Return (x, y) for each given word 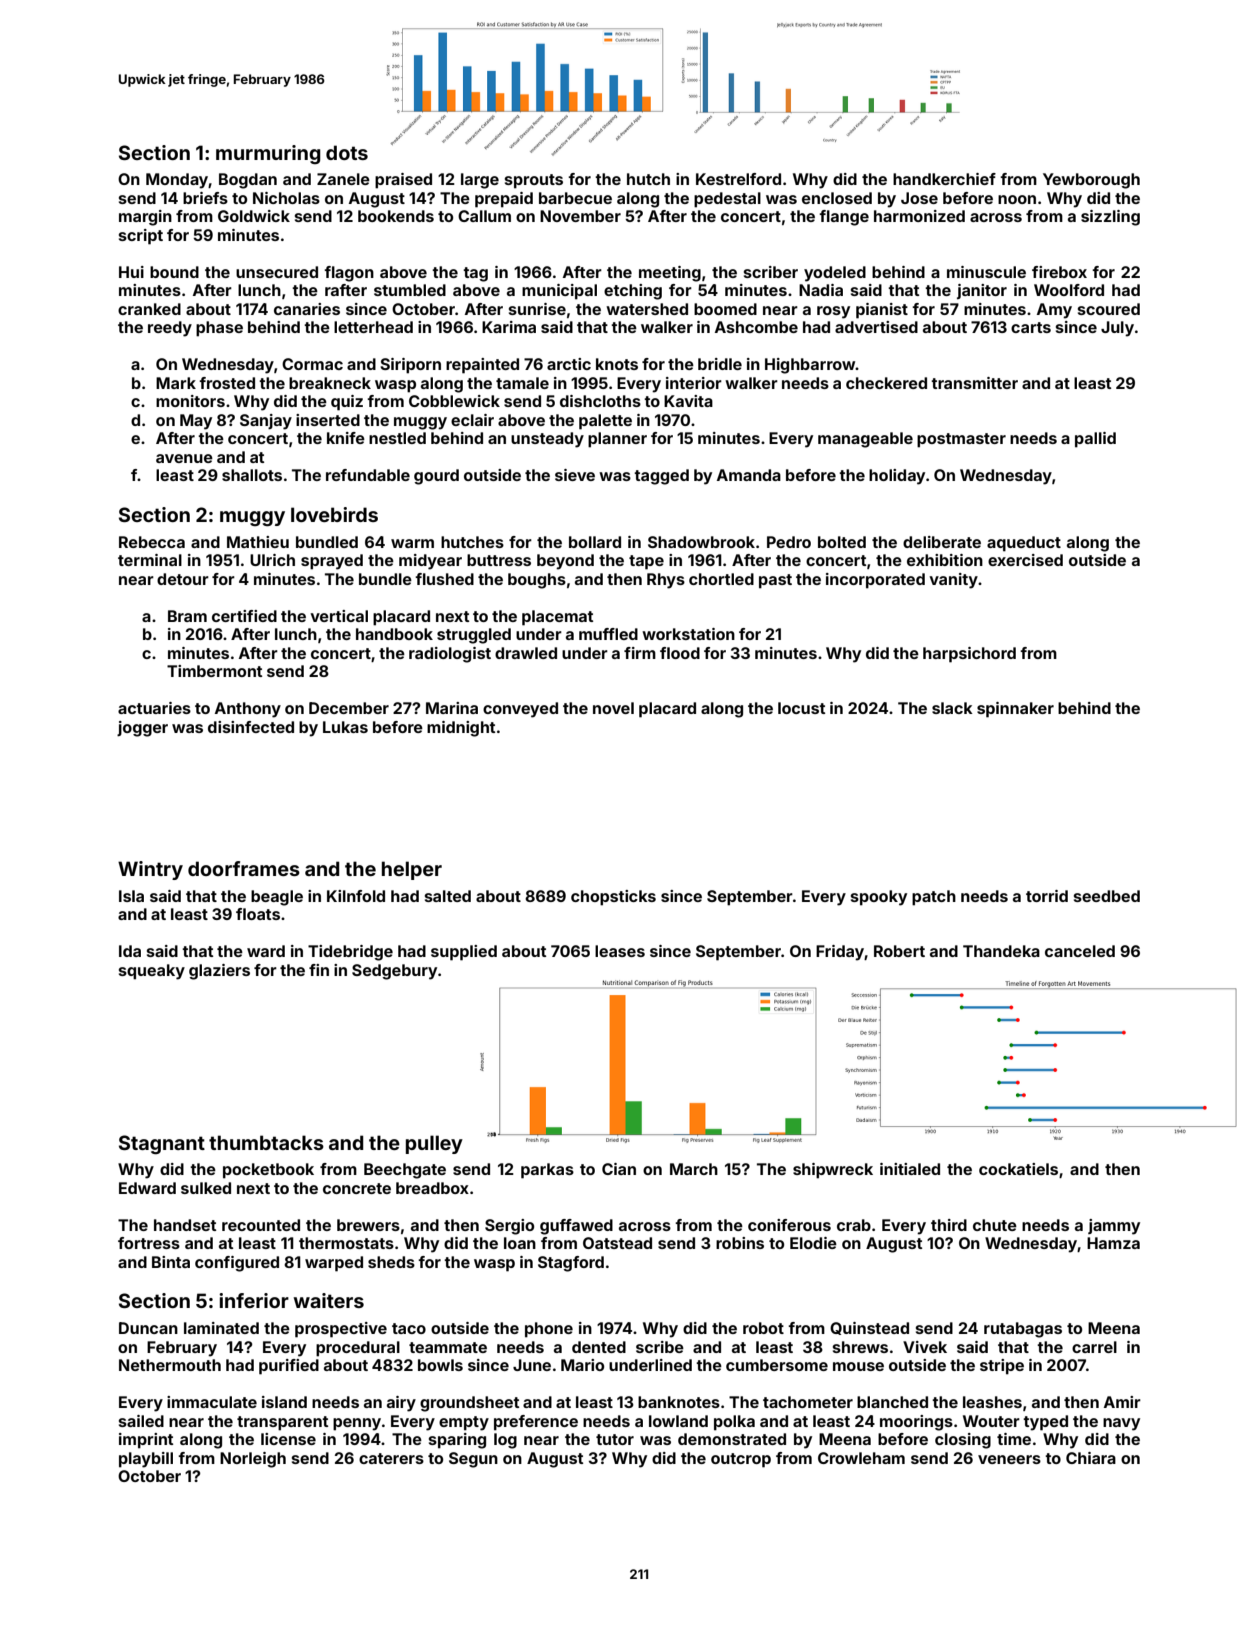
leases (620, 951)
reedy (170, 329)
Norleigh (253, 1460)
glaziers (219, 972)
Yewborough (1091, 181)
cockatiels (1018, 1169)
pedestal (727, 200)
